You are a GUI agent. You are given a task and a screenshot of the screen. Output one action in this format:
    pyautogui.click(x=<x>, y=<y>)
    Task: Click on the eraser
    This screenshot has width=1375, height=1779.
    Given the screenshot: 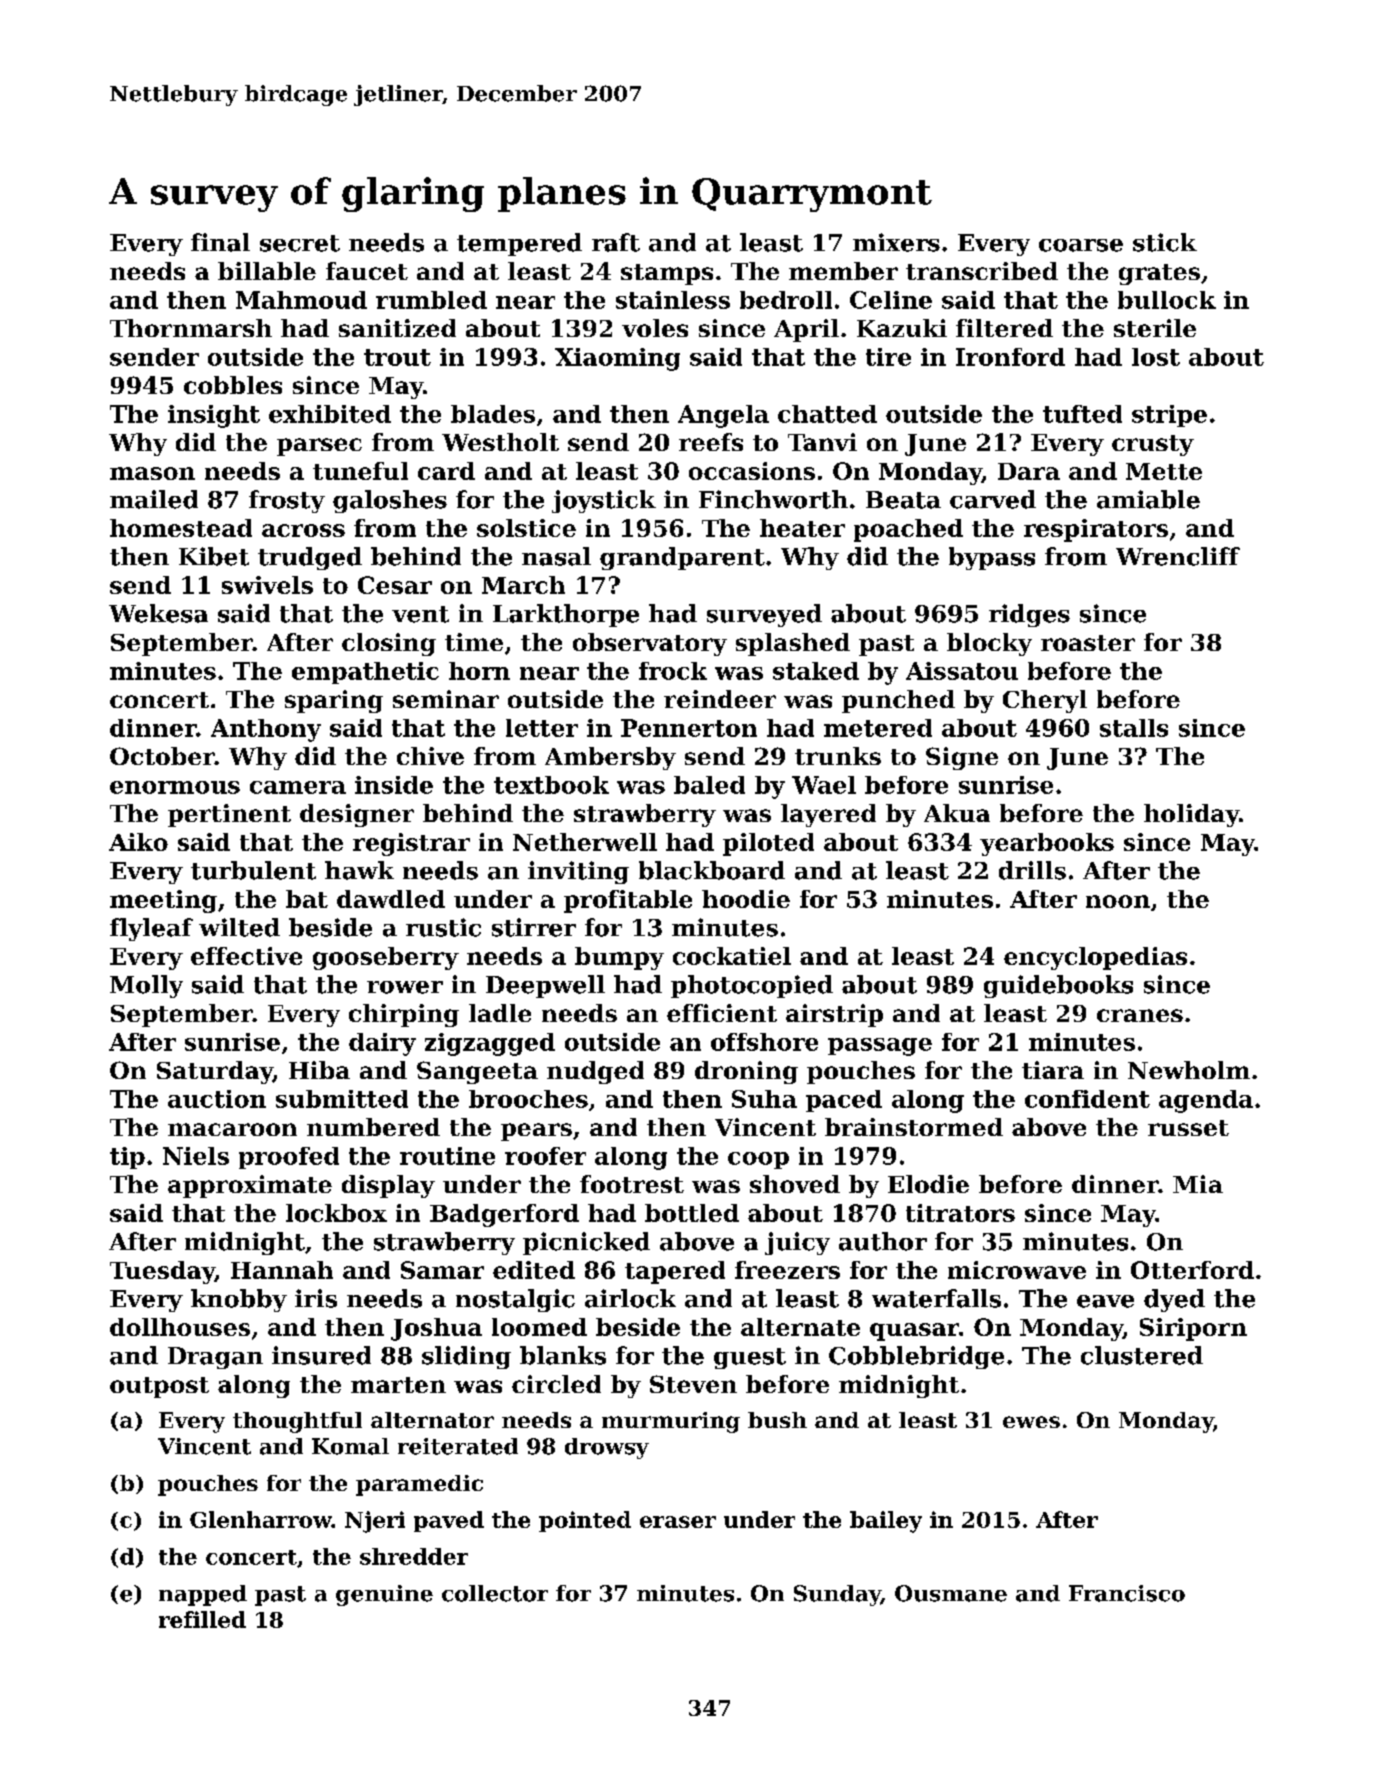 What is the action you would take?
    pyautogui.click(x=678, y=1522)
